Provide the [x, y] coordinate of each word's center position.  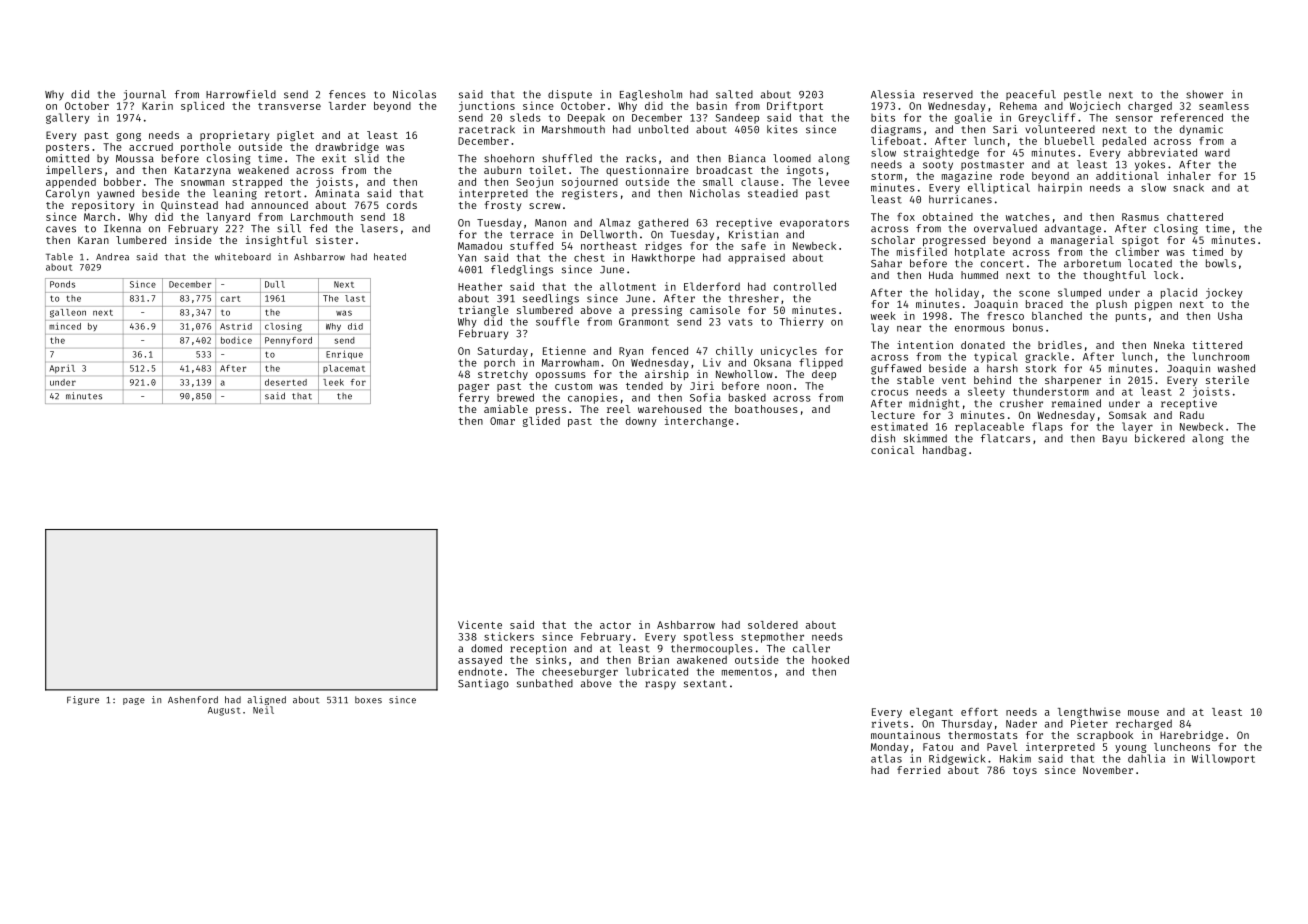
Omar [502, 421]
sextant [705, 684]
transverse [289, 106]
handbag [944, 451]
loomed [792, 158]
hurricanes [960, 199]
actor [615, 625]
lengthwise [1089, 713]
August [224, 711]
